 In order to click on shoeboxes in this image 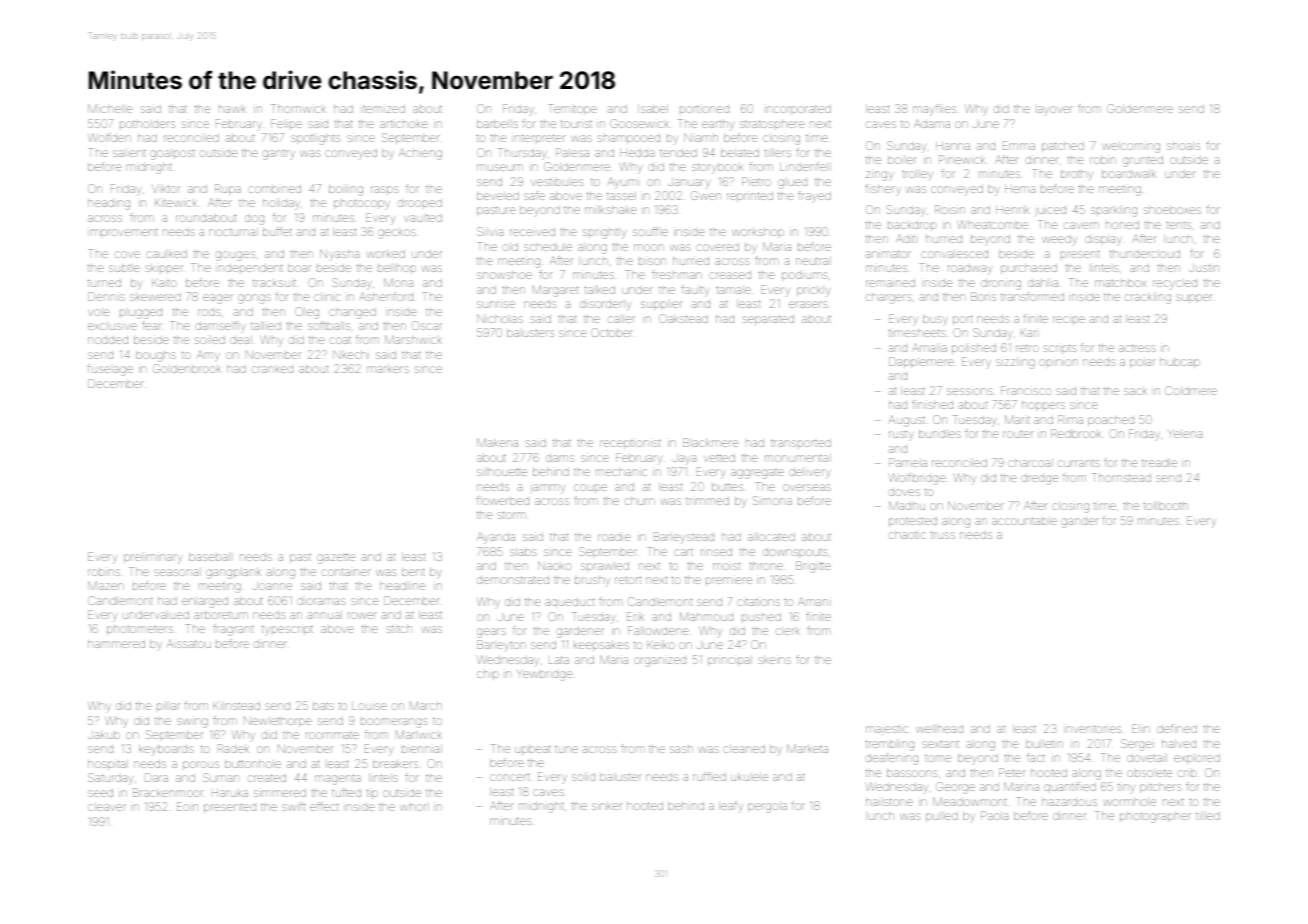, I will do `click(1172, 210)`.
